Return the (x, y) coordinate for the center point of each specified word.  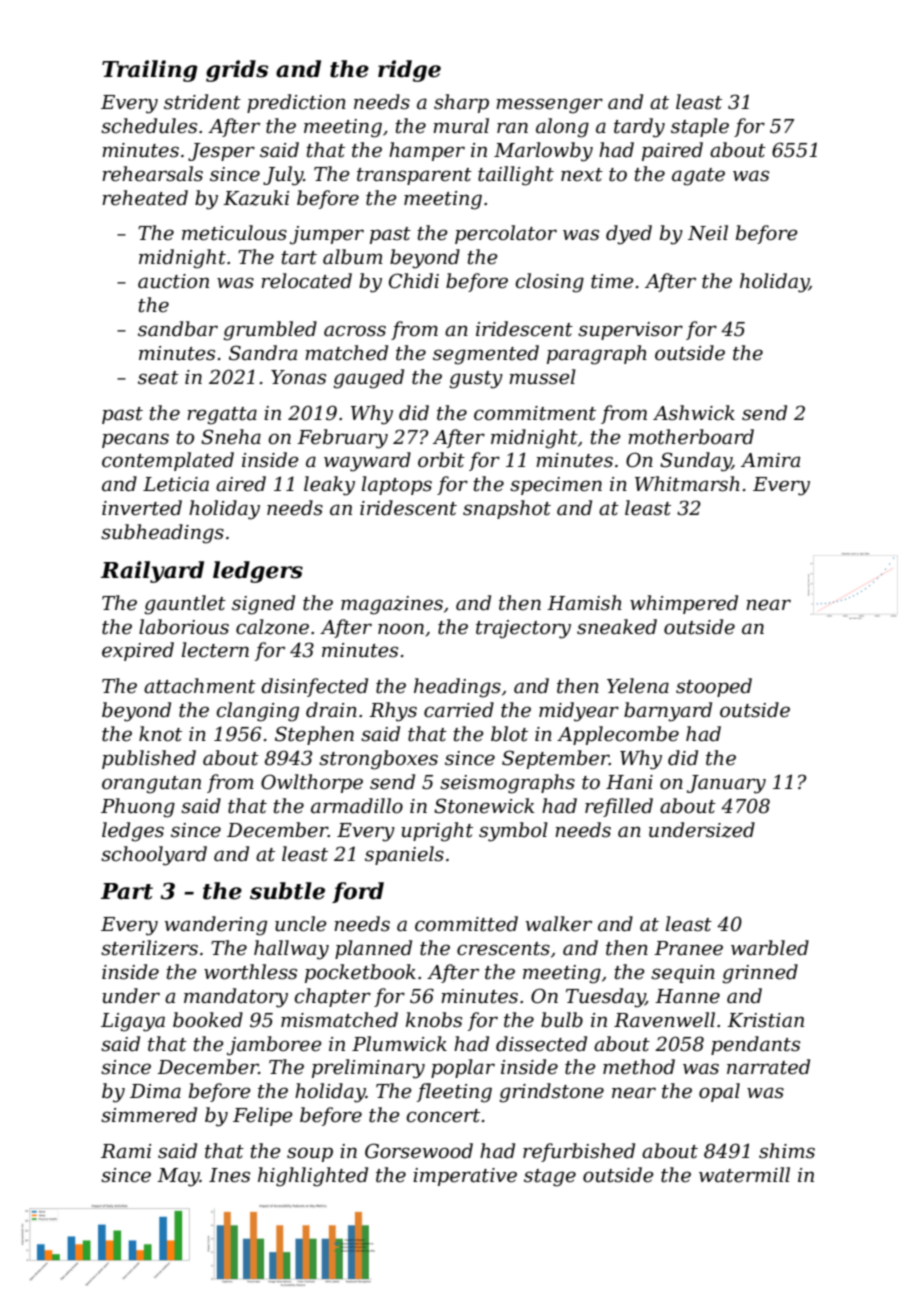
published (149, 759)
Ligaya (133, 1022)
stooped (714, 687)
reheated (145, 198)
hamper (427, 151)
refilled (619, 807)
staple (700, 127)
